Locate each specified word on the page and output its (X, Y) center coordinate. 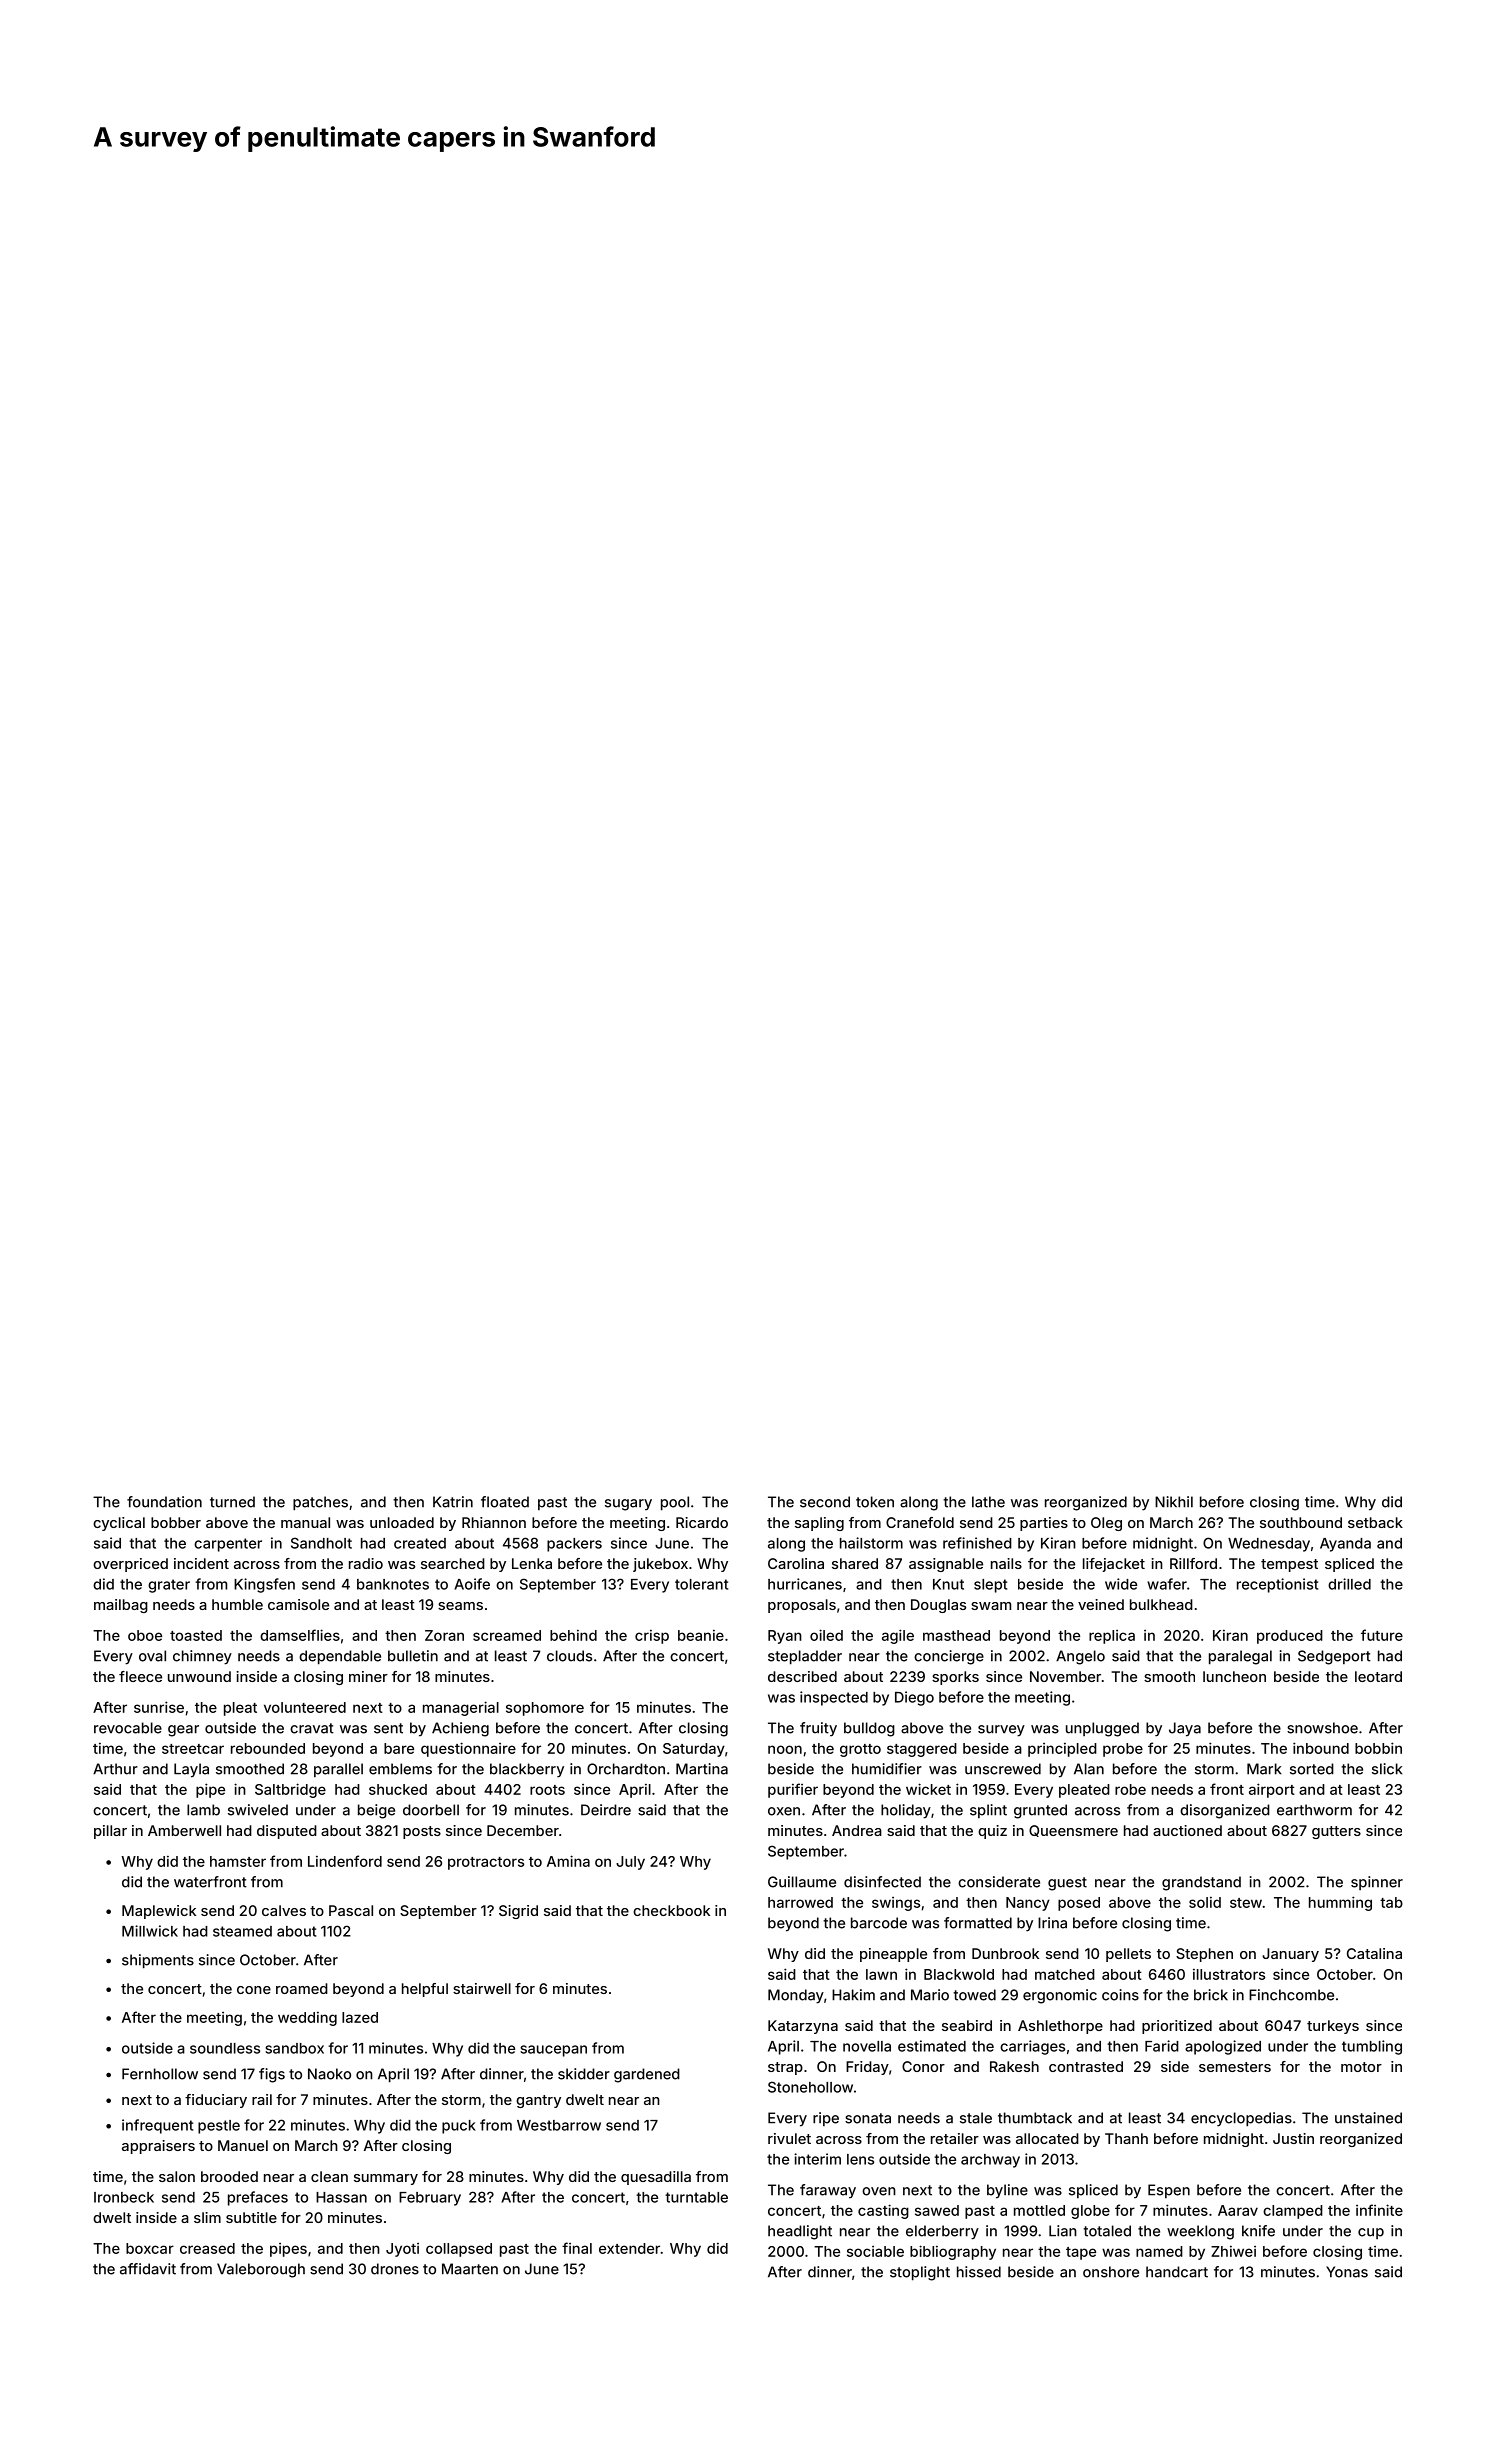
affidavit (148, 2269)
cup (1371, 2233)
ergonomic (1060, 1996)
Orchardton (626, 1769)
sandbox (294, 2048)
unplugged (1102, 1729)
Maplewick (159, 1912)
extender (629, 2248)
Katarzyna (803, 2027)
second (825, 1502)
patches (320, 1503)
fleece (140, 1676)
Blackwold (959, 1974)
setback (1375, 1522)
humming (1340, 1903)
